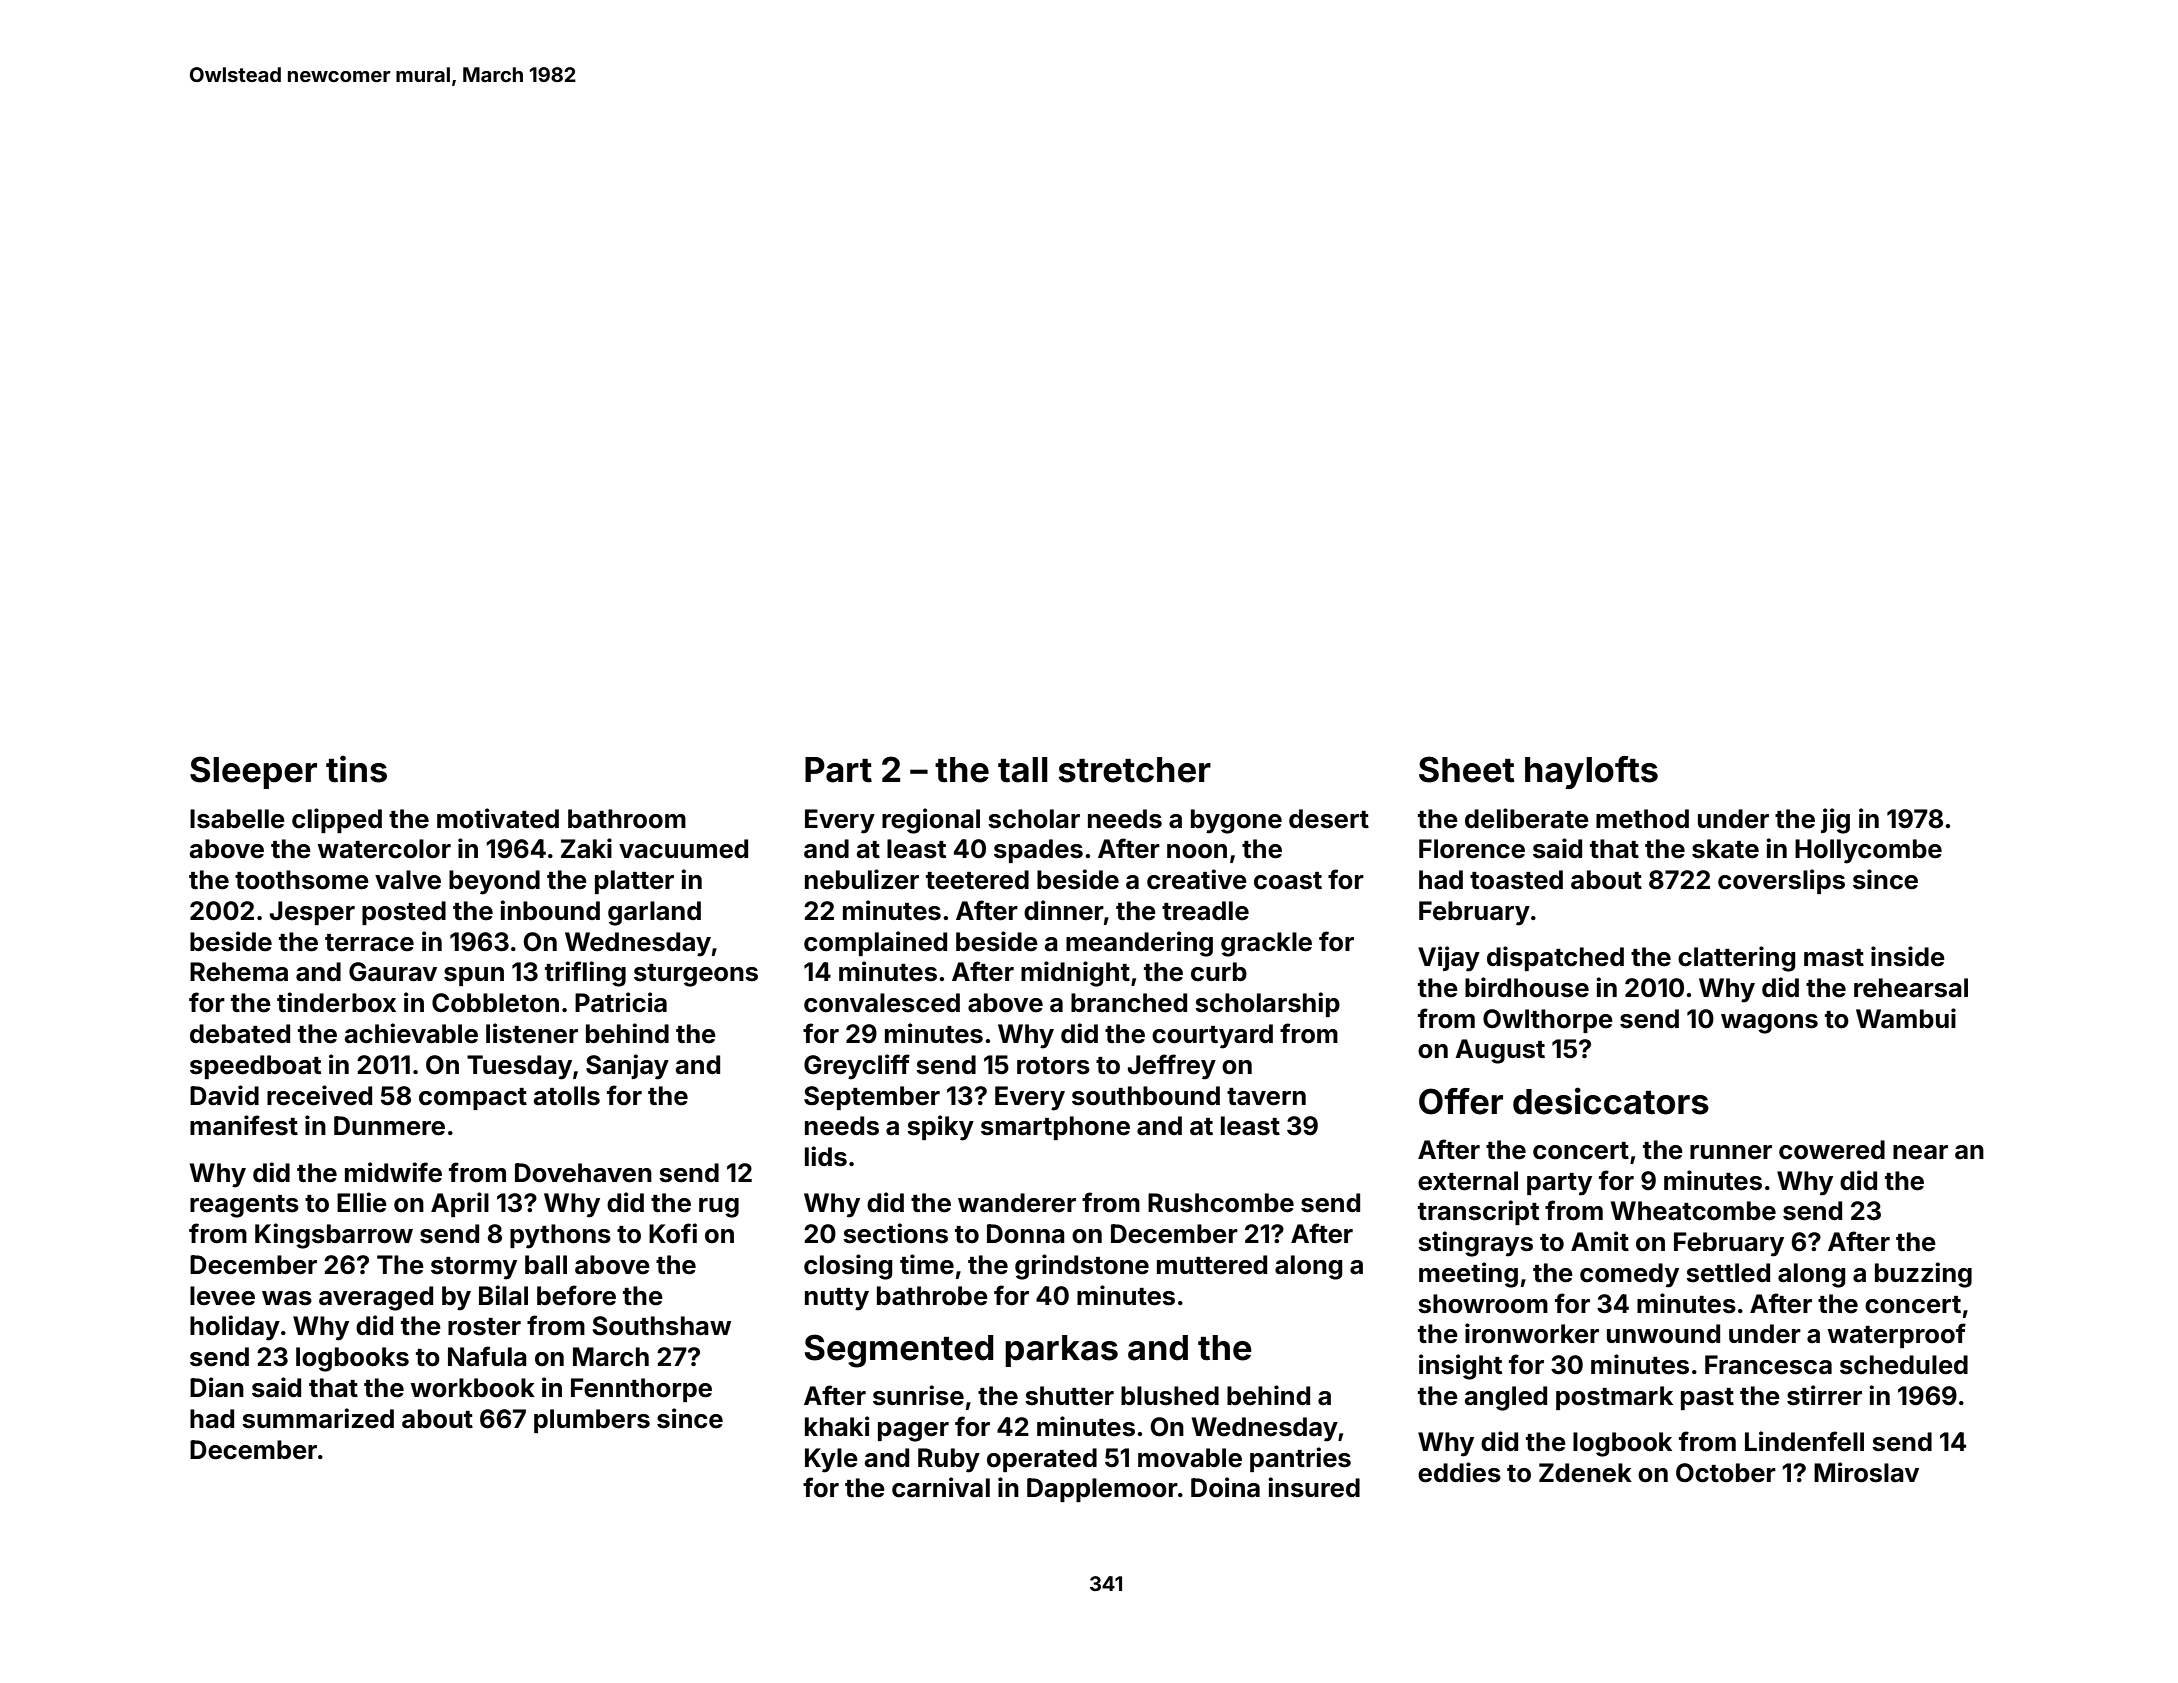  Describe the element at coordinates (1288, 881) in the page. I see `coast` at that location.
